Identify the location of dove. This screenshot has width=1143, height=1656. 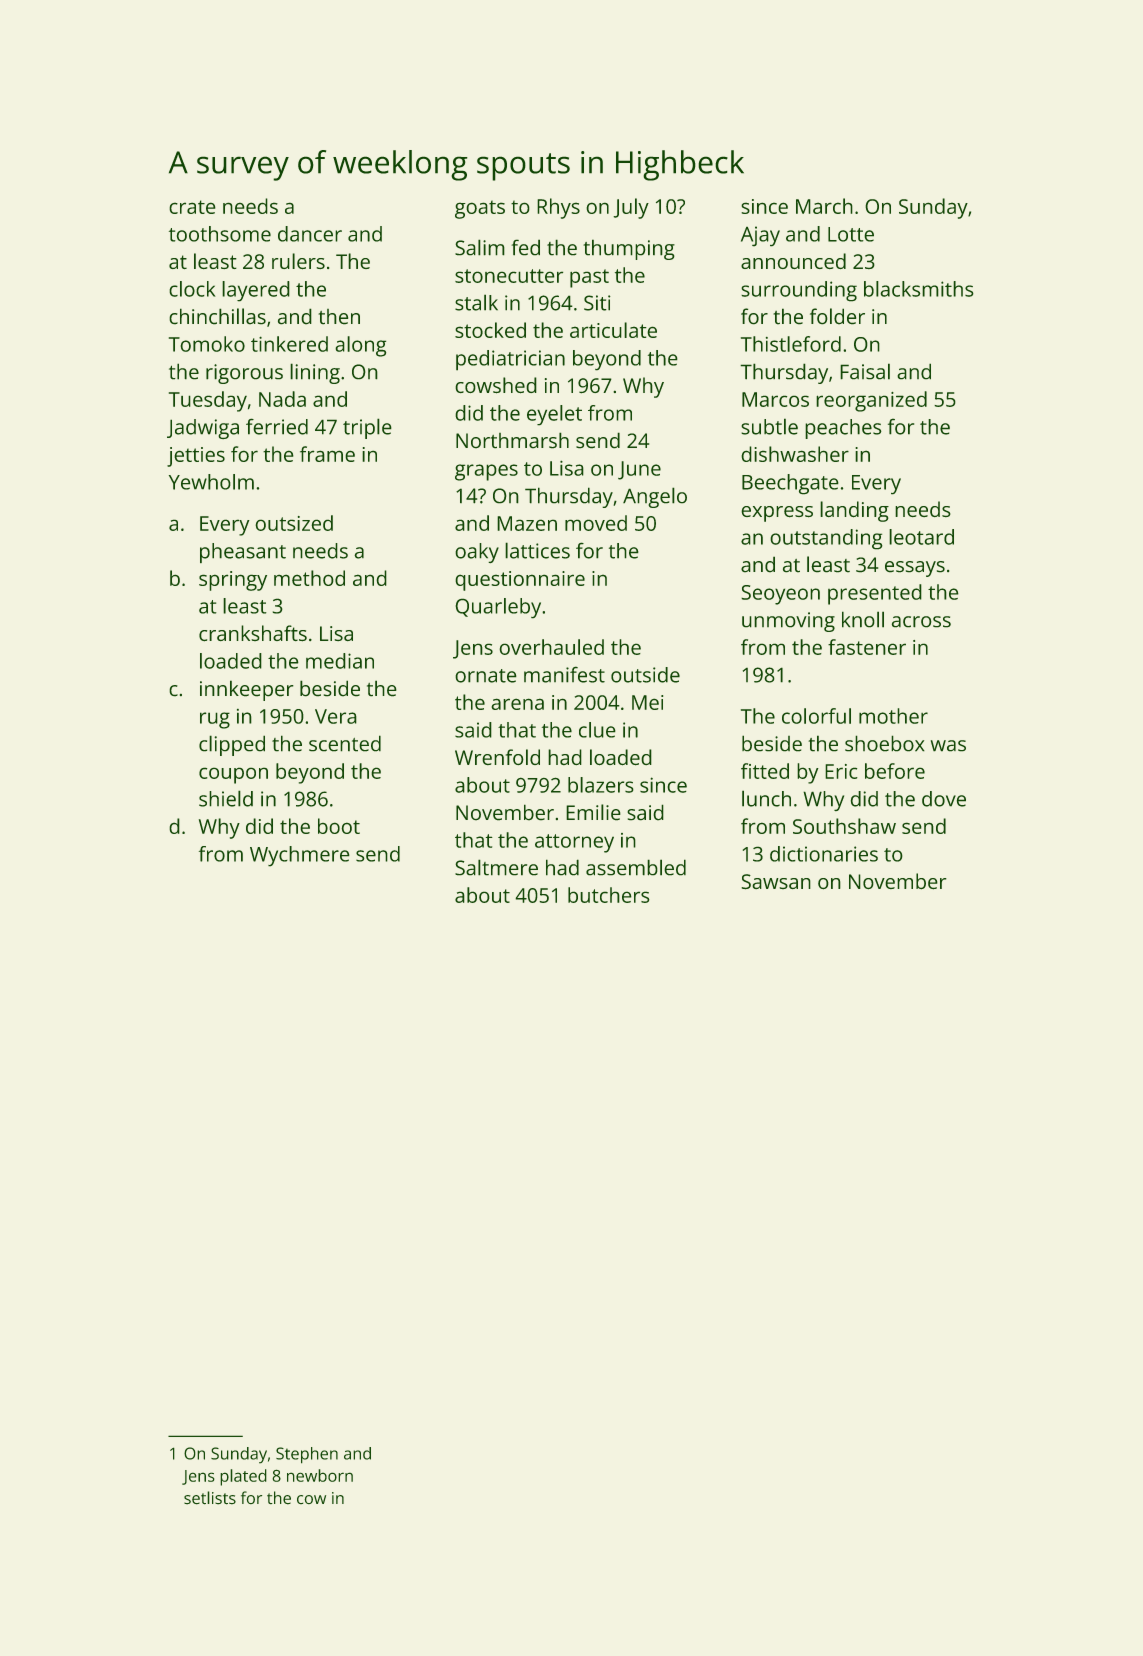
(944, 799).
